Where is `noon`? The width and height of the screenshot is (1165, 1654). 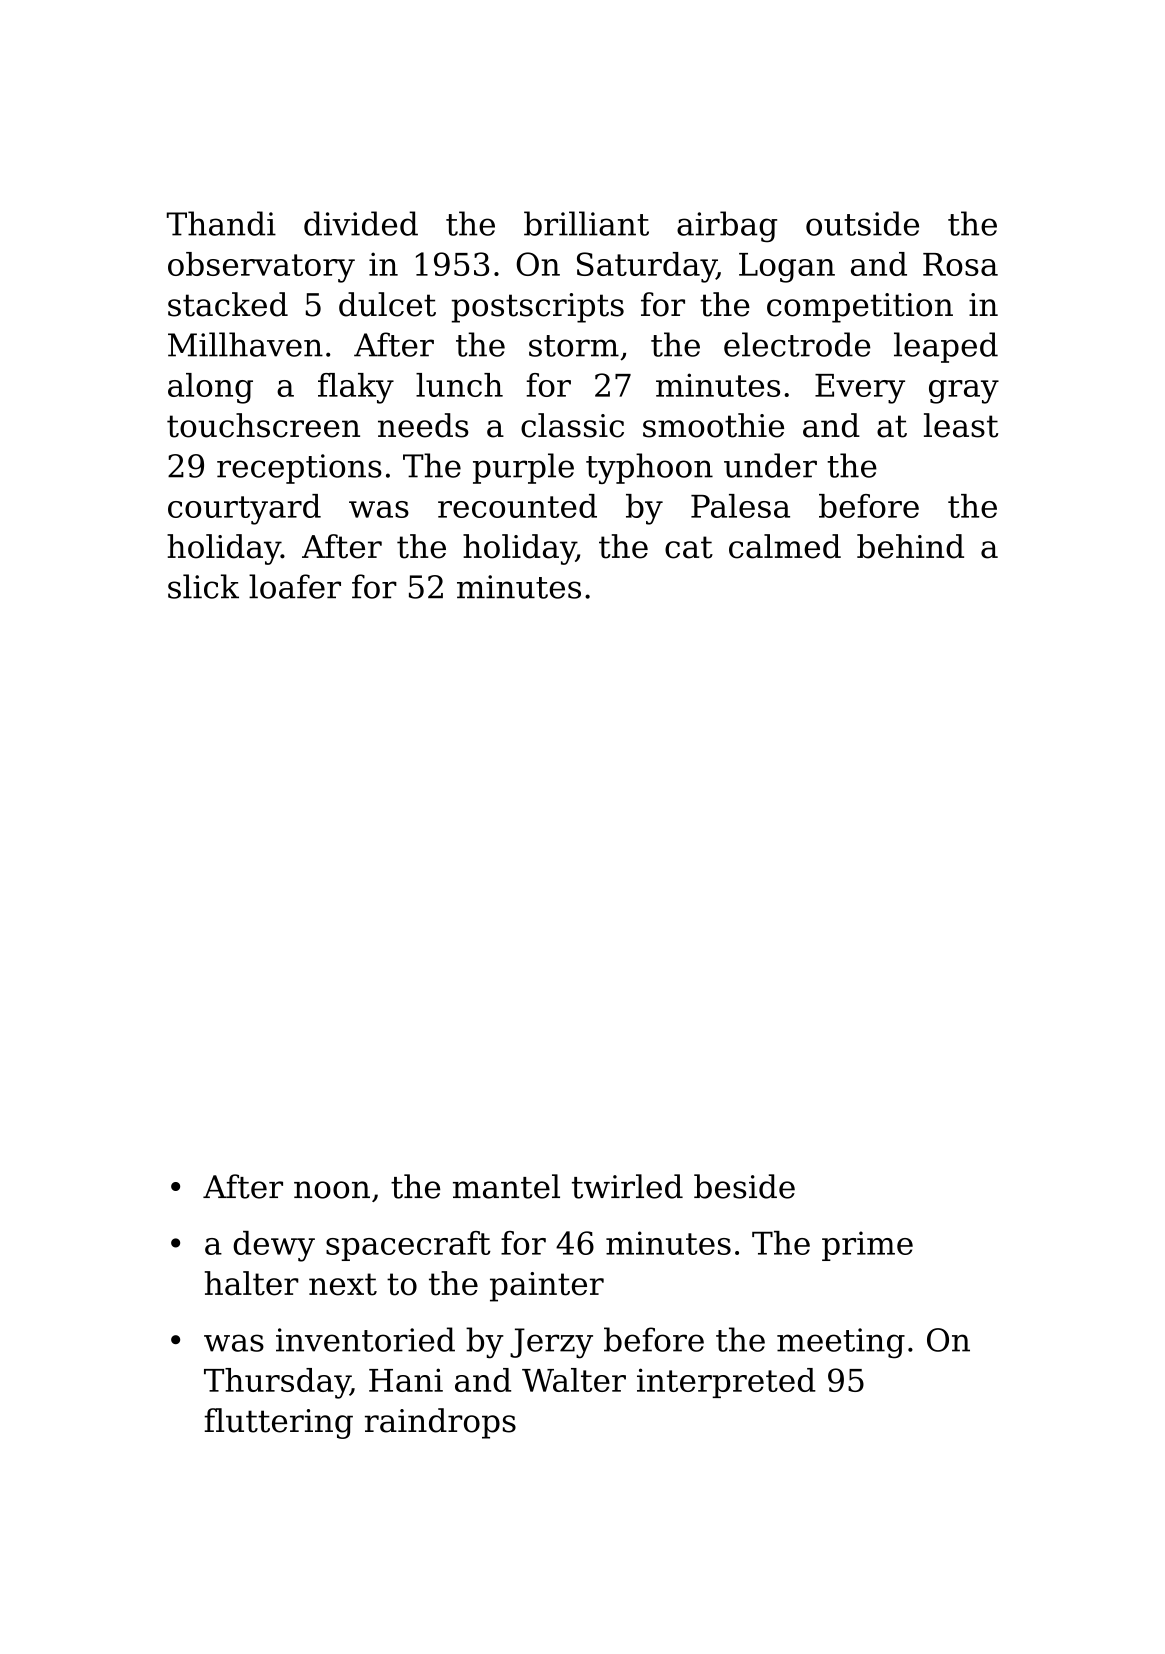
noon is located at coordinates (332, 1190).
